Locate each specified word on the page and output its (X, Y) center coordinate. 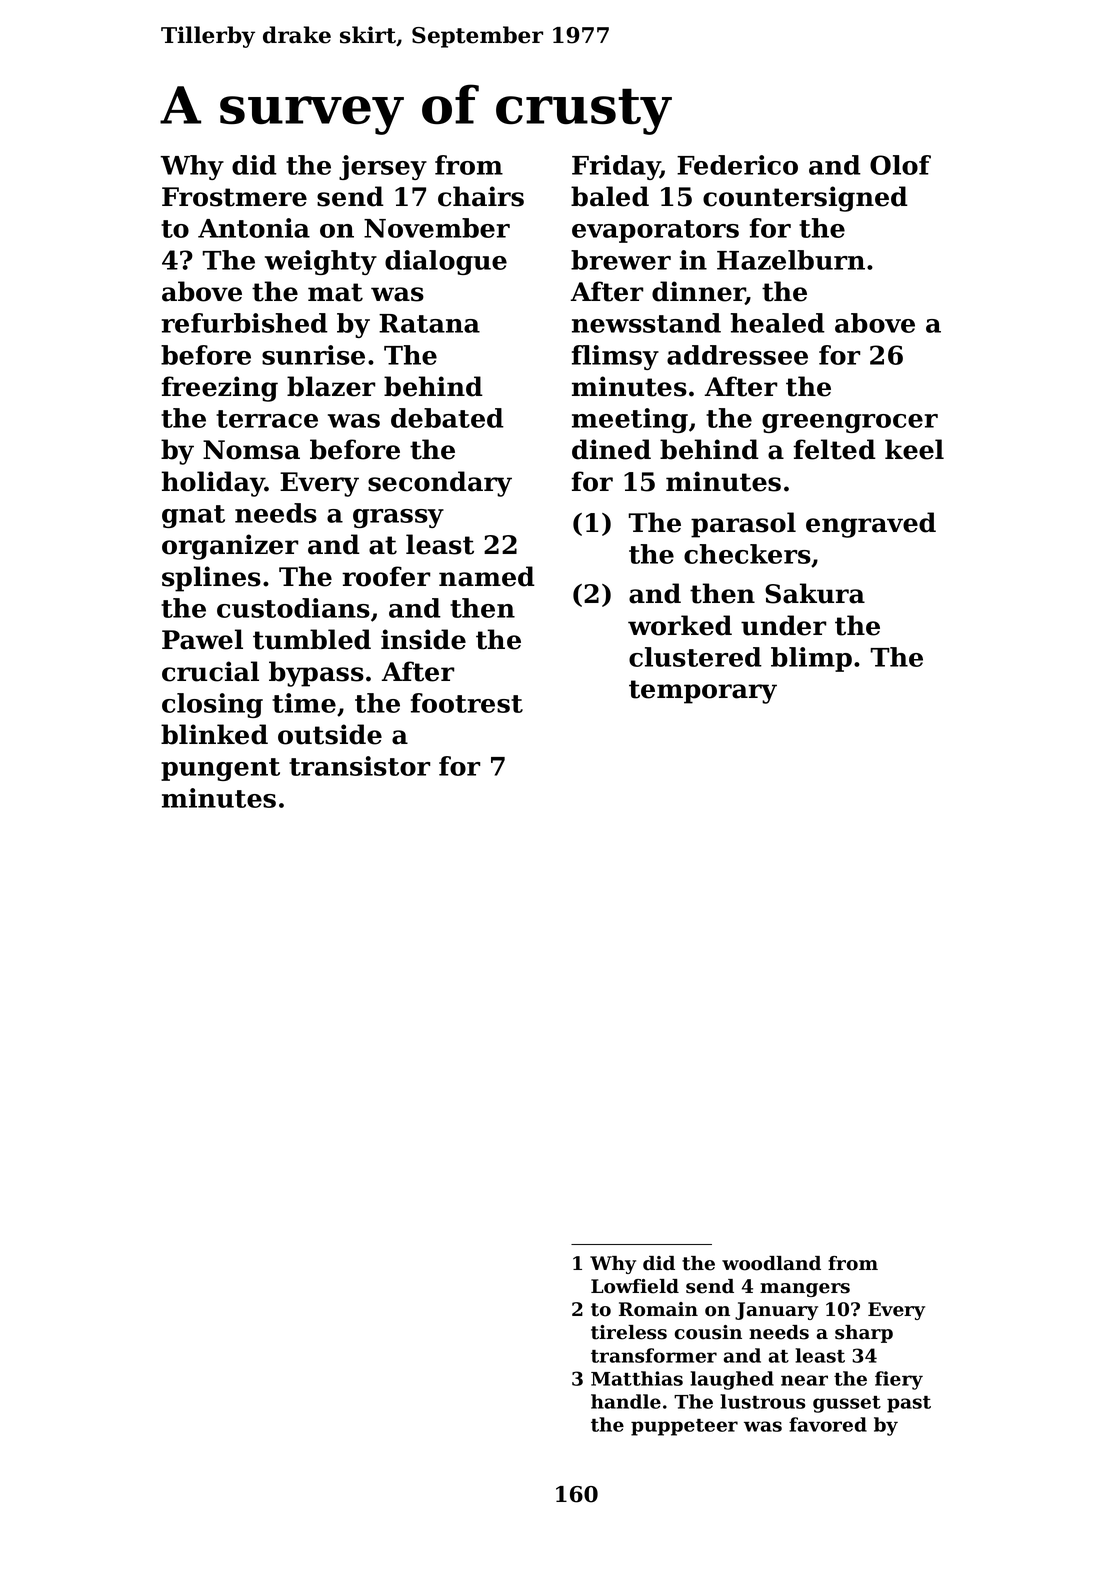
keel (914, 449)
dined (611, 449)
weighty (321, 262)
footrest (467, 703)
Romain (658, 1309)
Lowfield (635, 1286)
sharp (864, 1334)
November (437, 228)
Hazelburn (791, 260)
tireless (629, 1332)
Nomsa (251, 450)
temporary (703, 692)
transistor (359, 766)
